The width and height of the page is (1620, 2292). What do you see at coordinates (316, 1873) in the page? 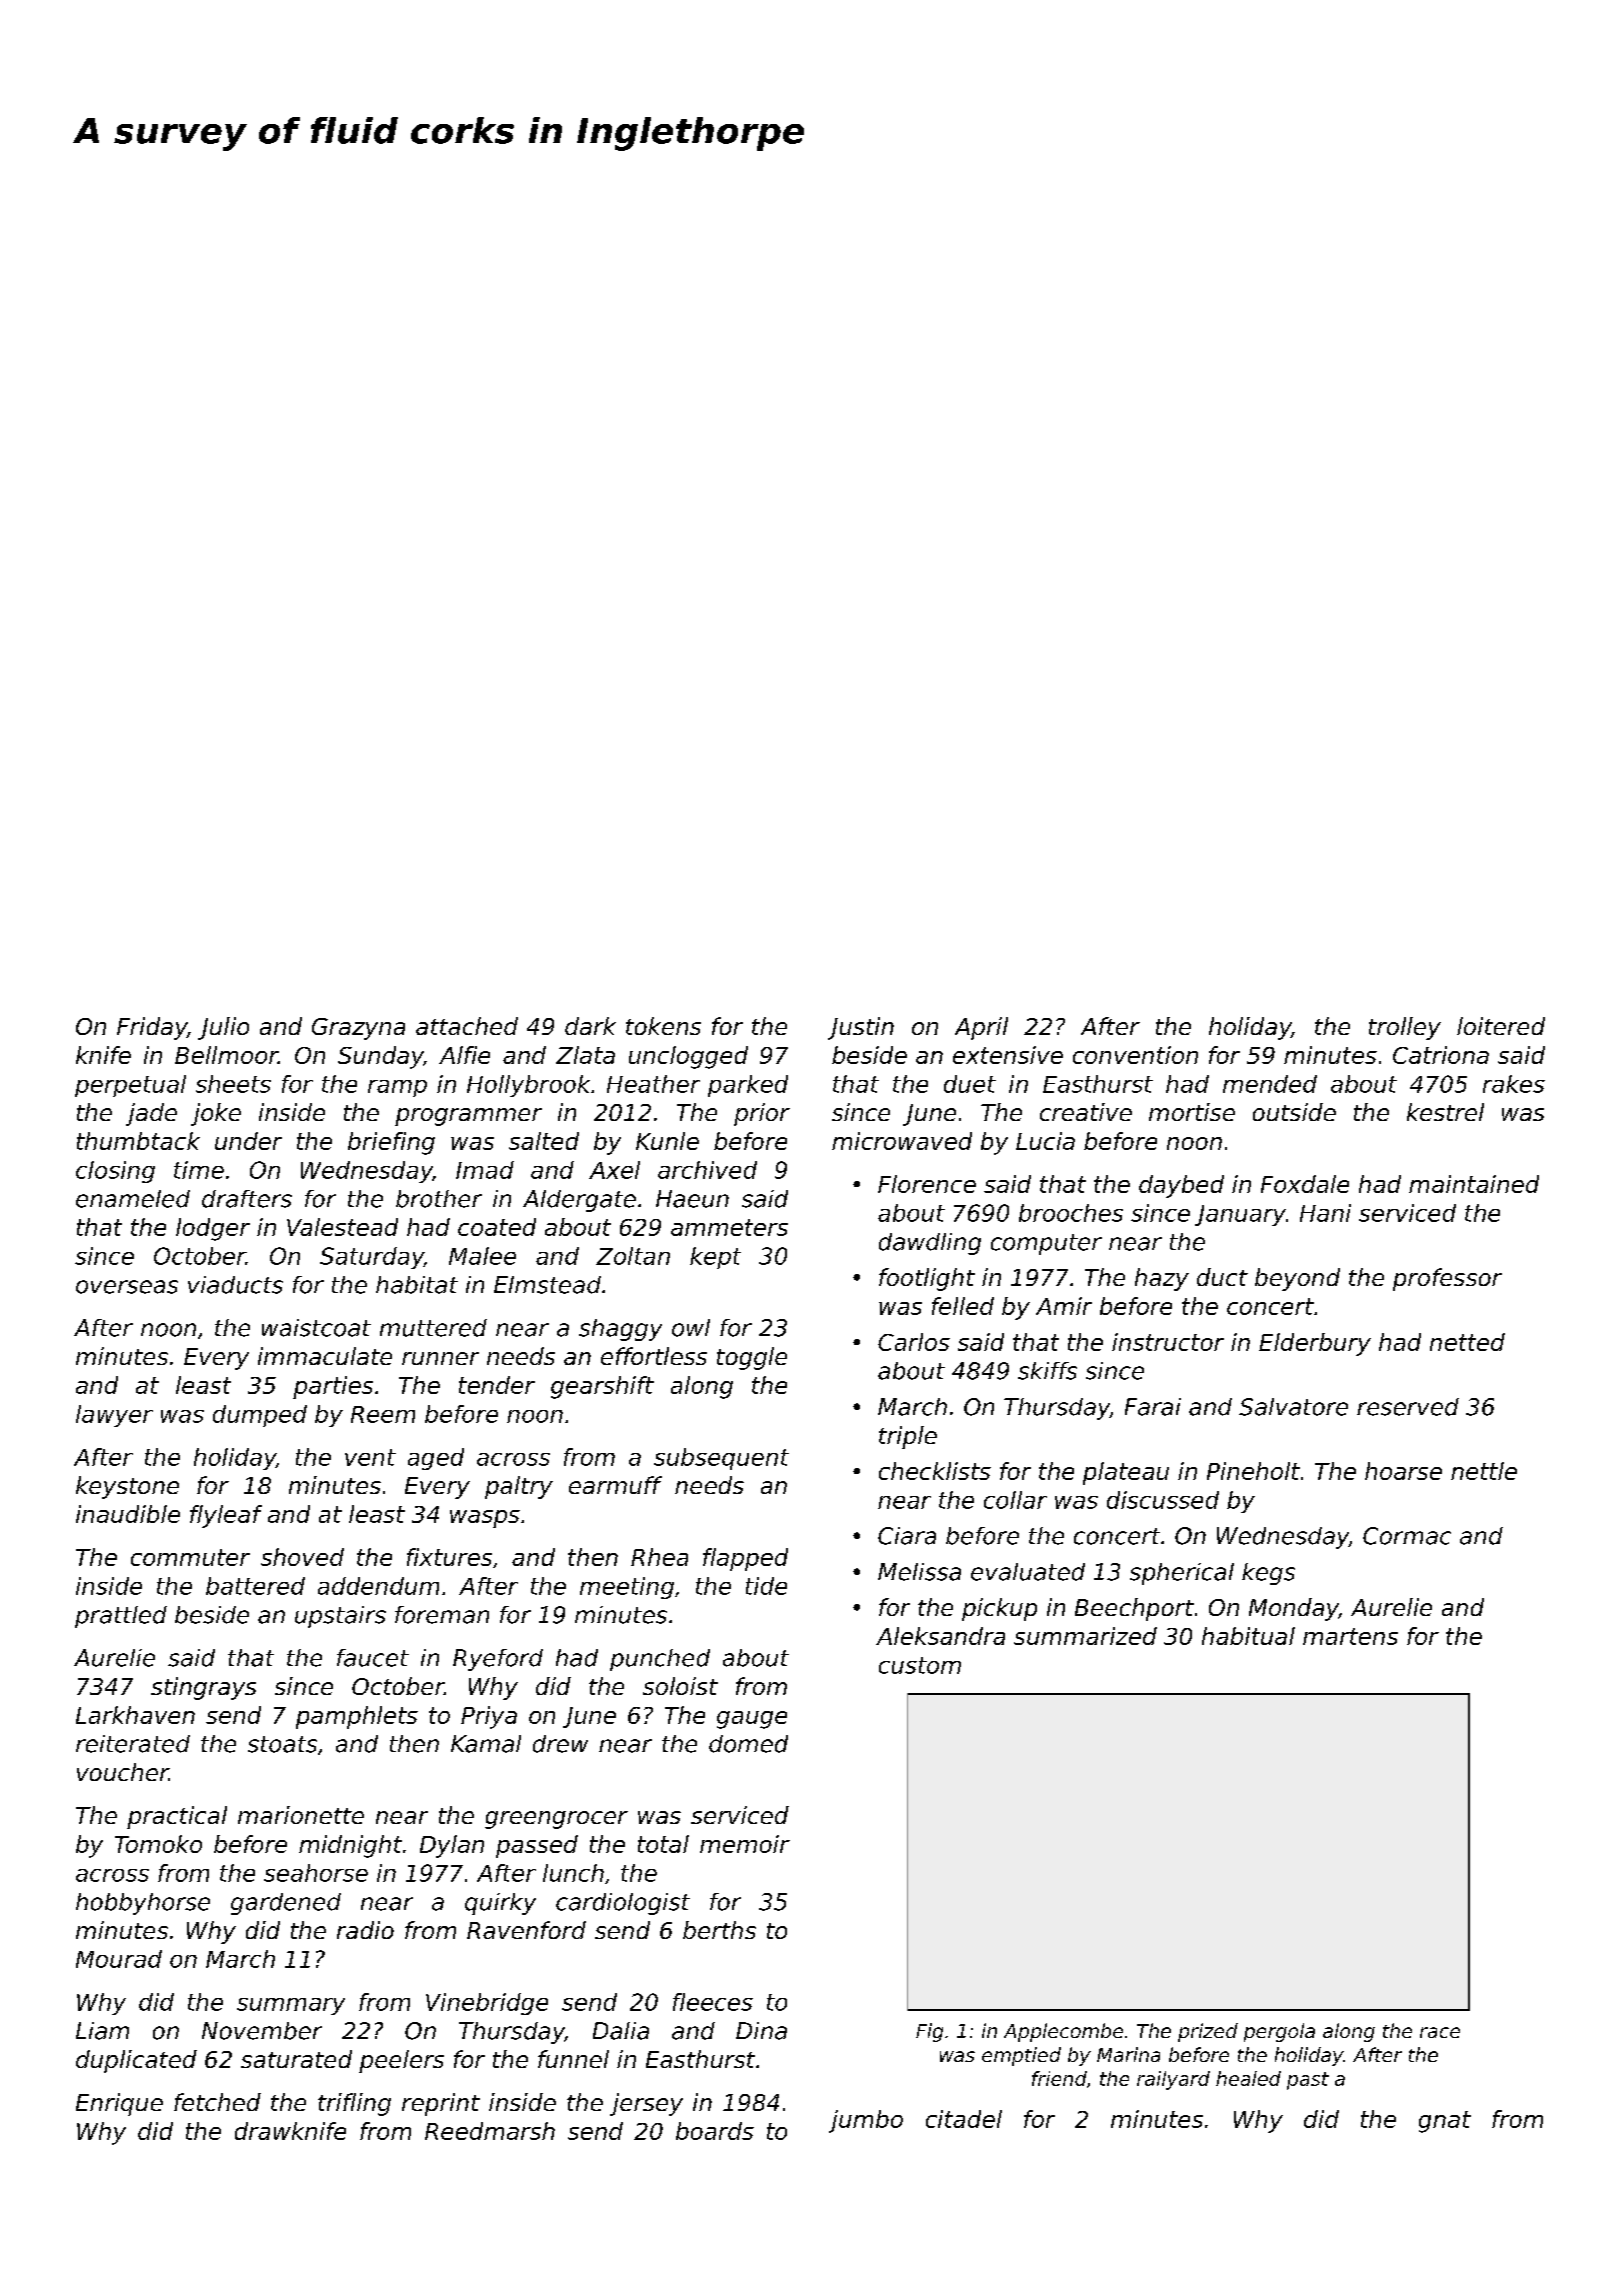
I see `seahorse` at bounding box center [316, 1873].
